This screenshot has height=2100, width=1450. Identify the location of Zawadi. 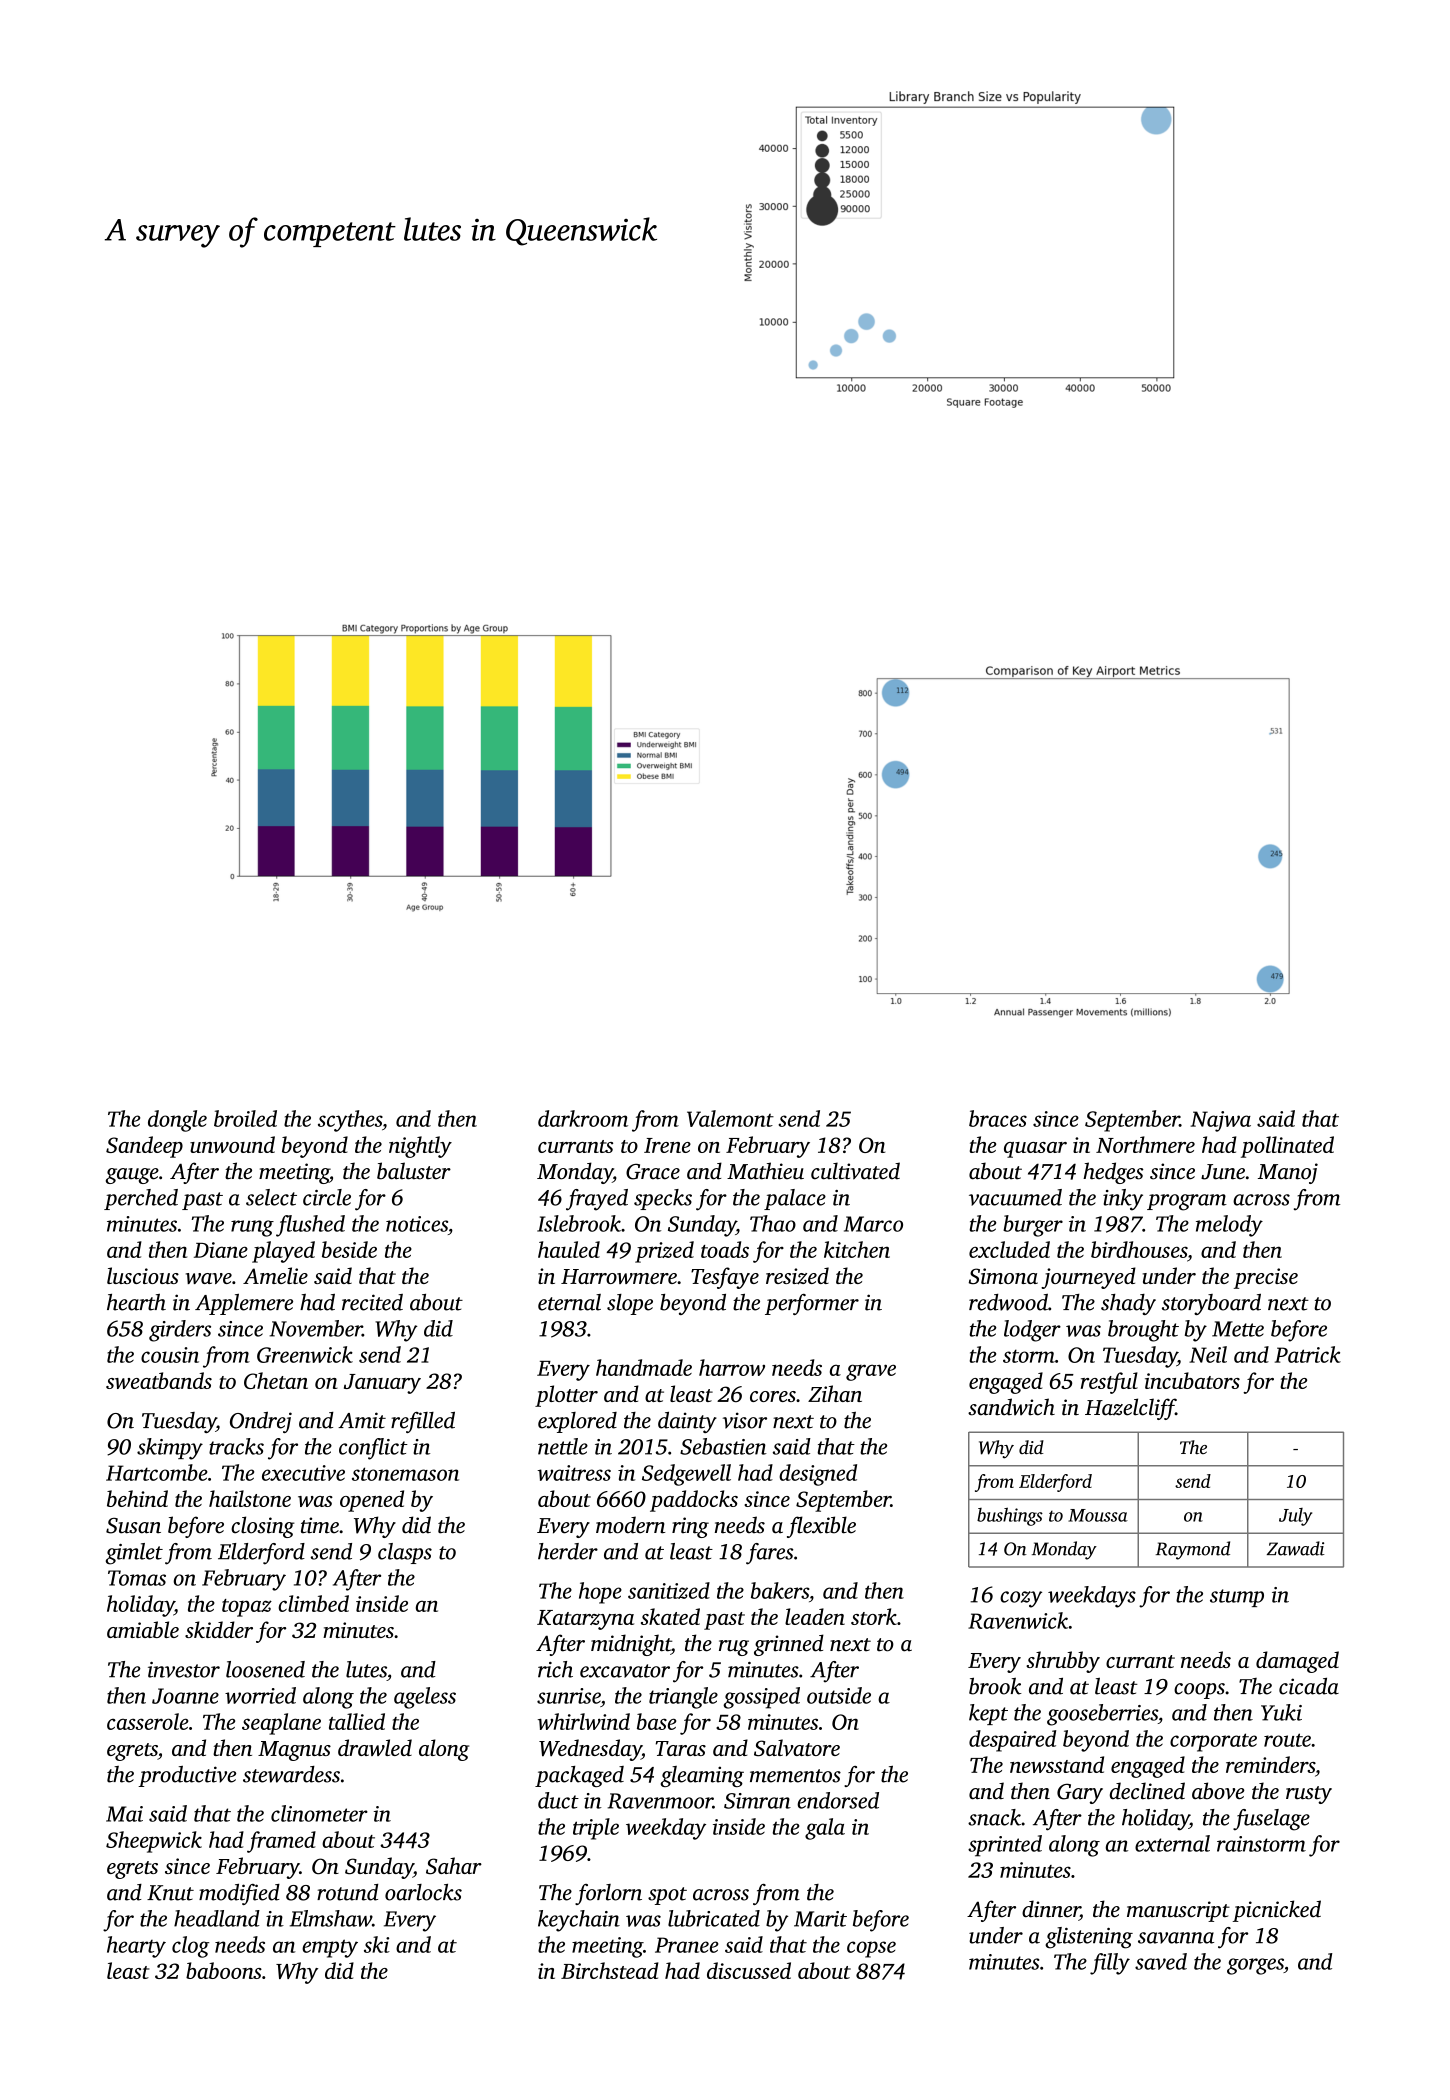
(1296, 1548).
